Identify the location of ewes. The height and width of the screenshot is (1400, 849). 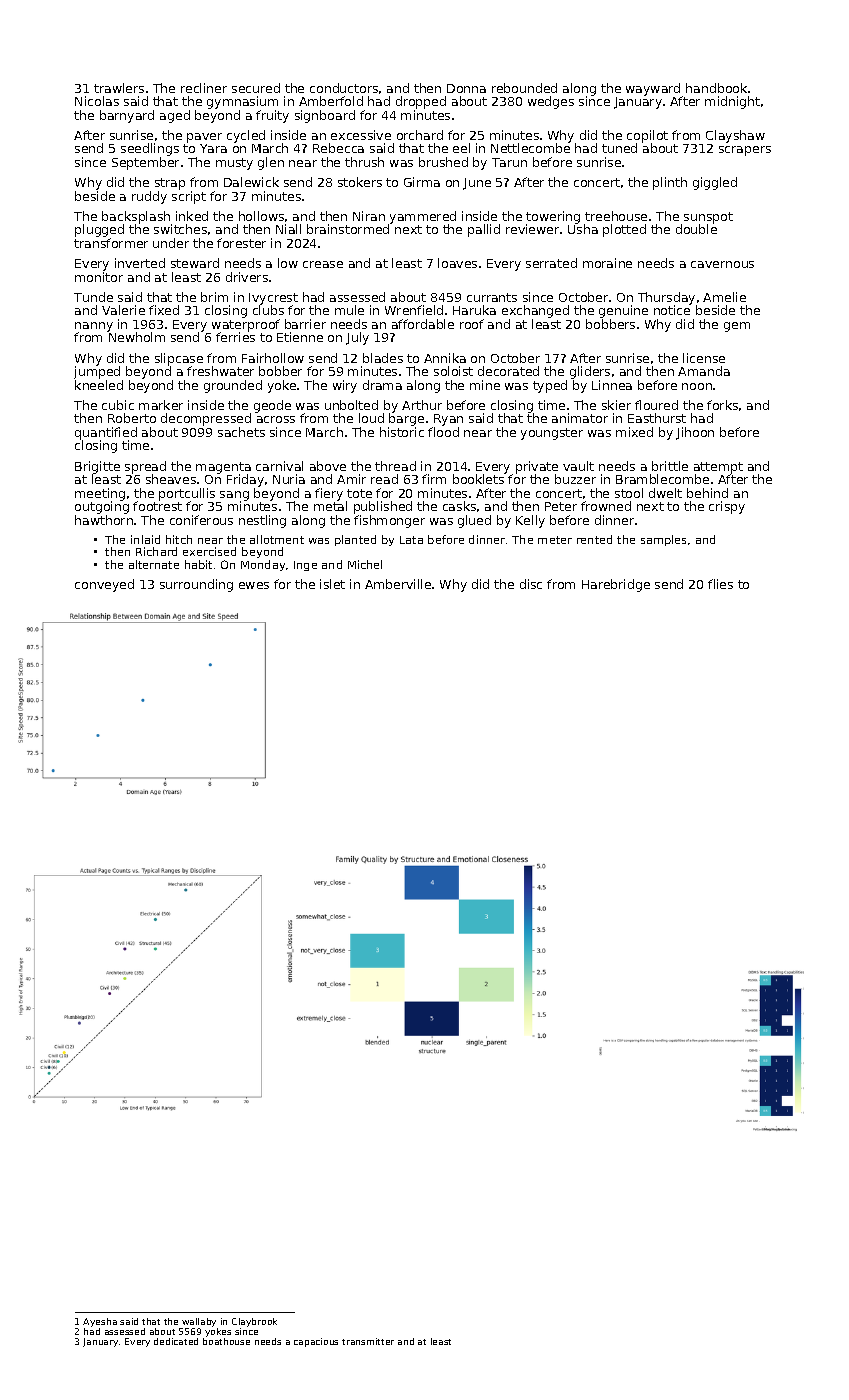
(254, 585).
